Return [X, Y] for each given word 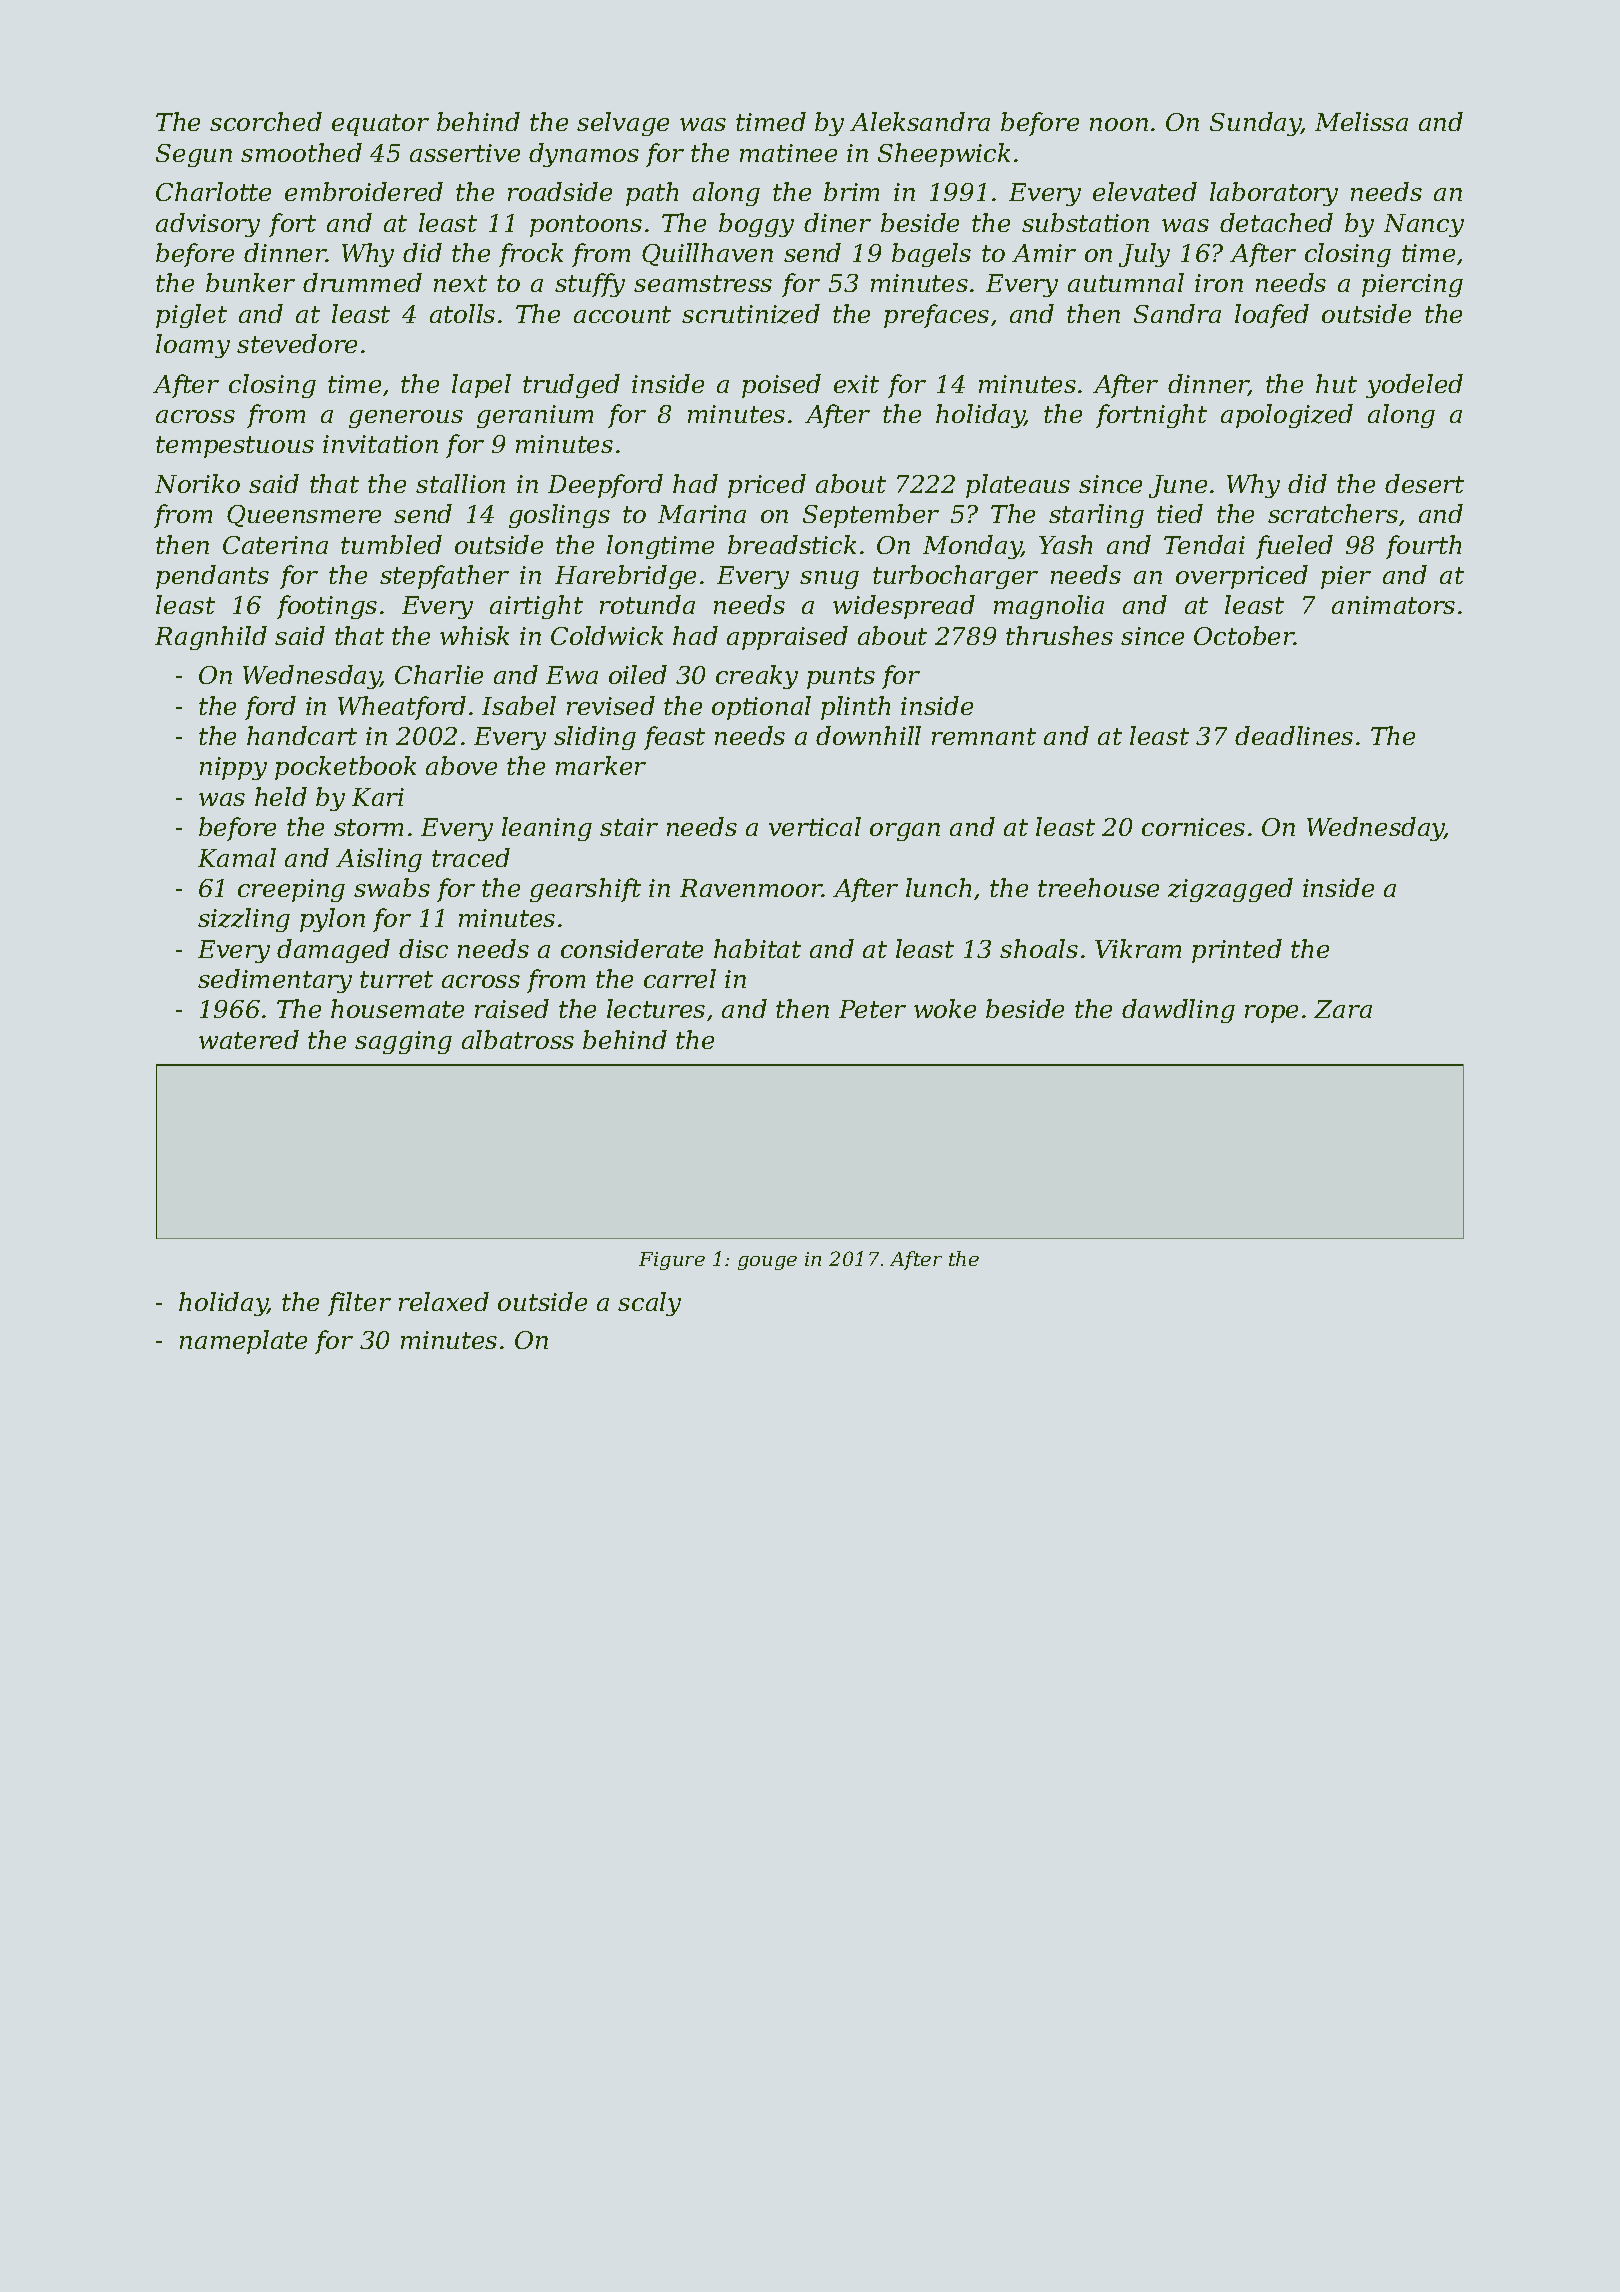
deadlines [1294, 735]
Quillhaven [707, 254]
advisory [208, 225]
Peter [872, 1009]
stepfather [444, 577]
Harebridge [625, 577]
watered [249, 1039]
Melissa [1361, 121]
